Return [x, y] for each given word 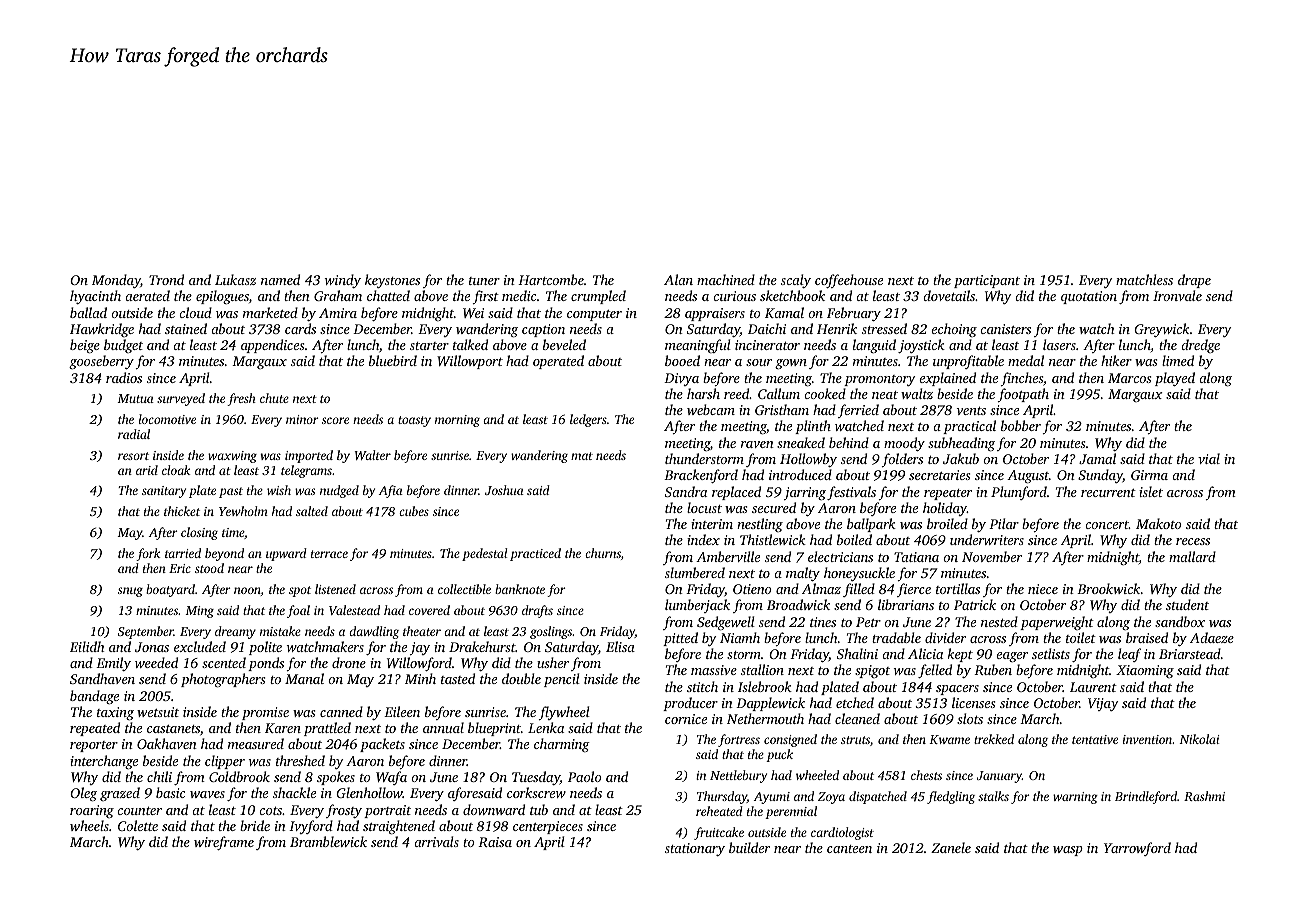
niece [1043, 589]
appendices [273, 346]
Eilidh [87, 646]
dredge [1200, 346]
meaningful [698, 346]
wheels [89, 825]
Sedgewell [726, 623]
